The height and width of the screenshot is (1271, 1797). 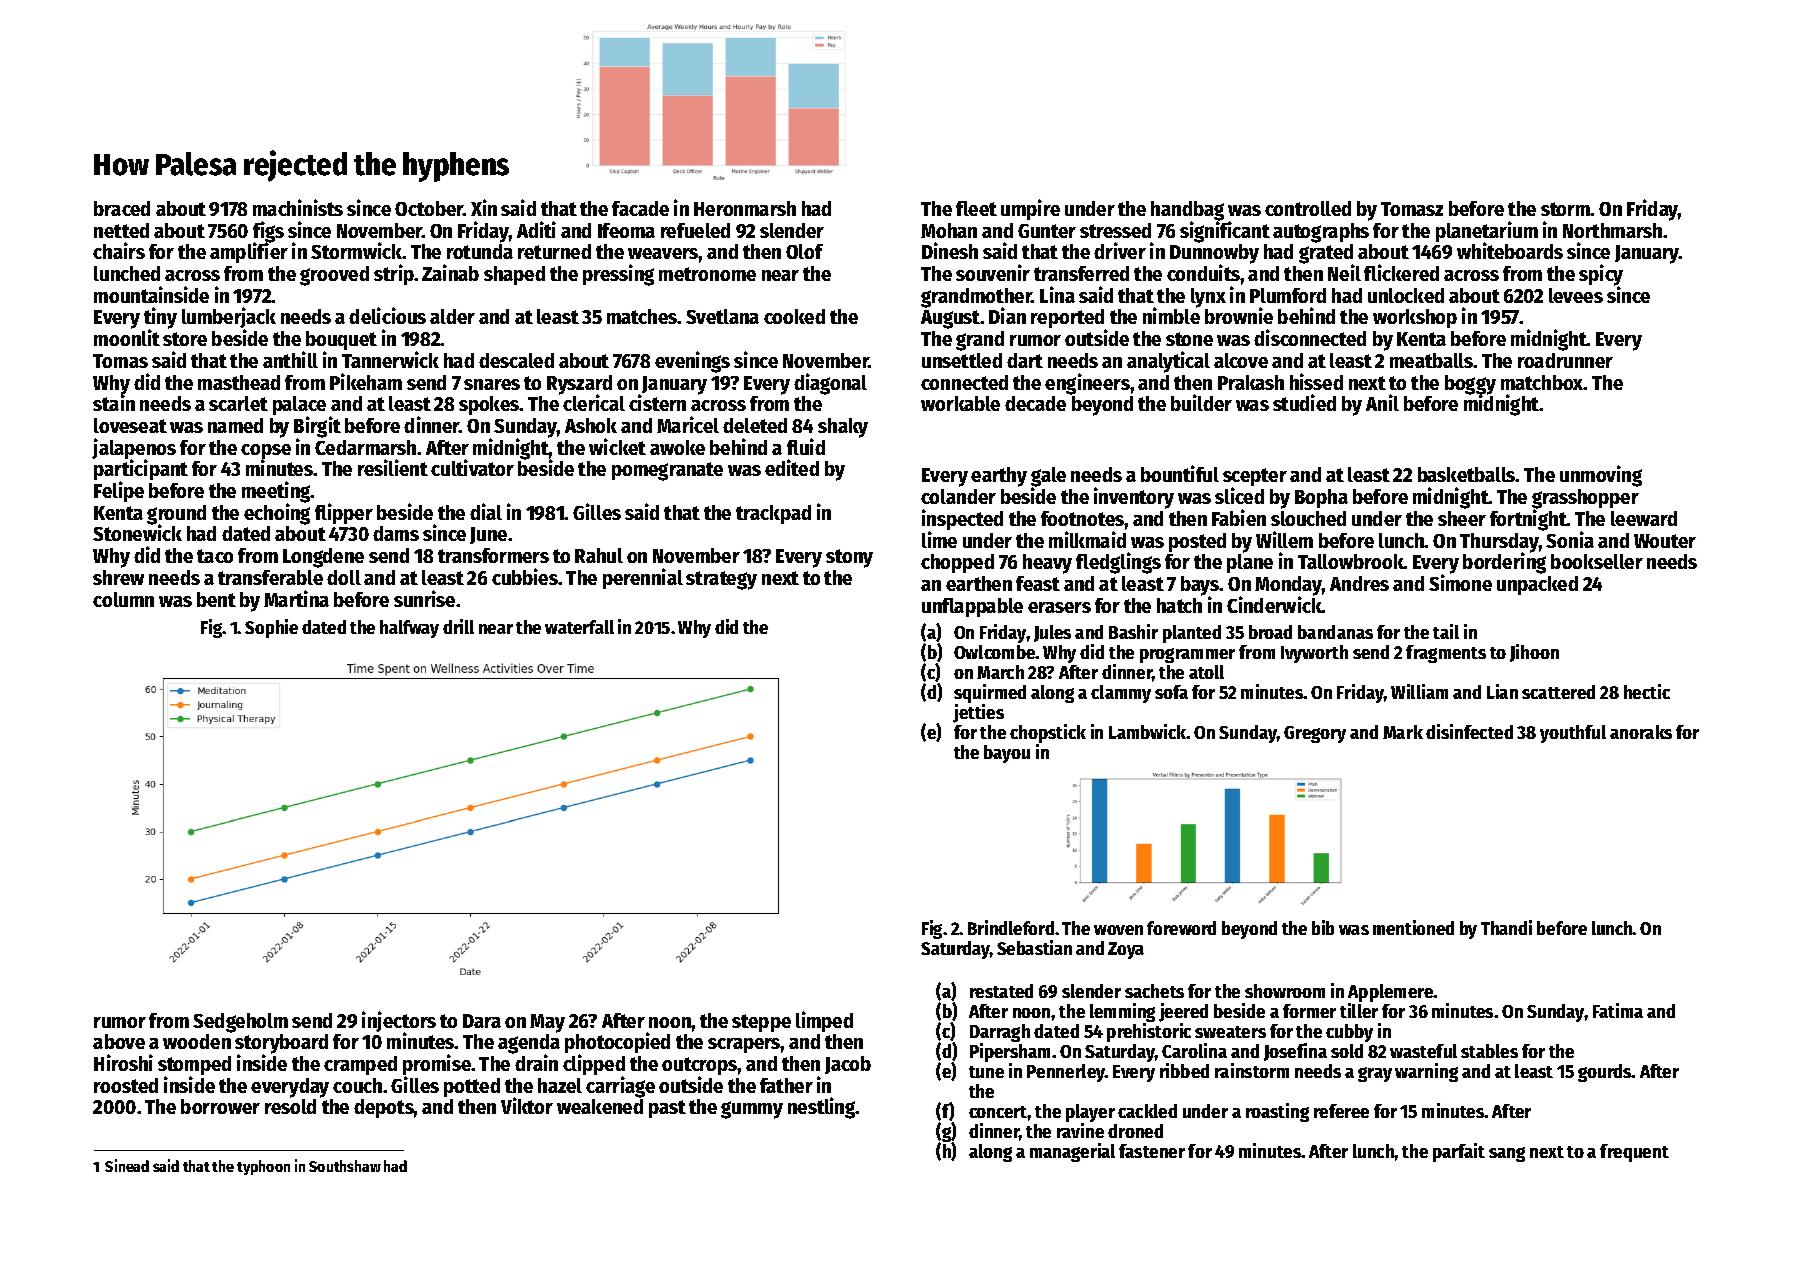 I want to click on lumberjack, so click(x=229, y=318).
